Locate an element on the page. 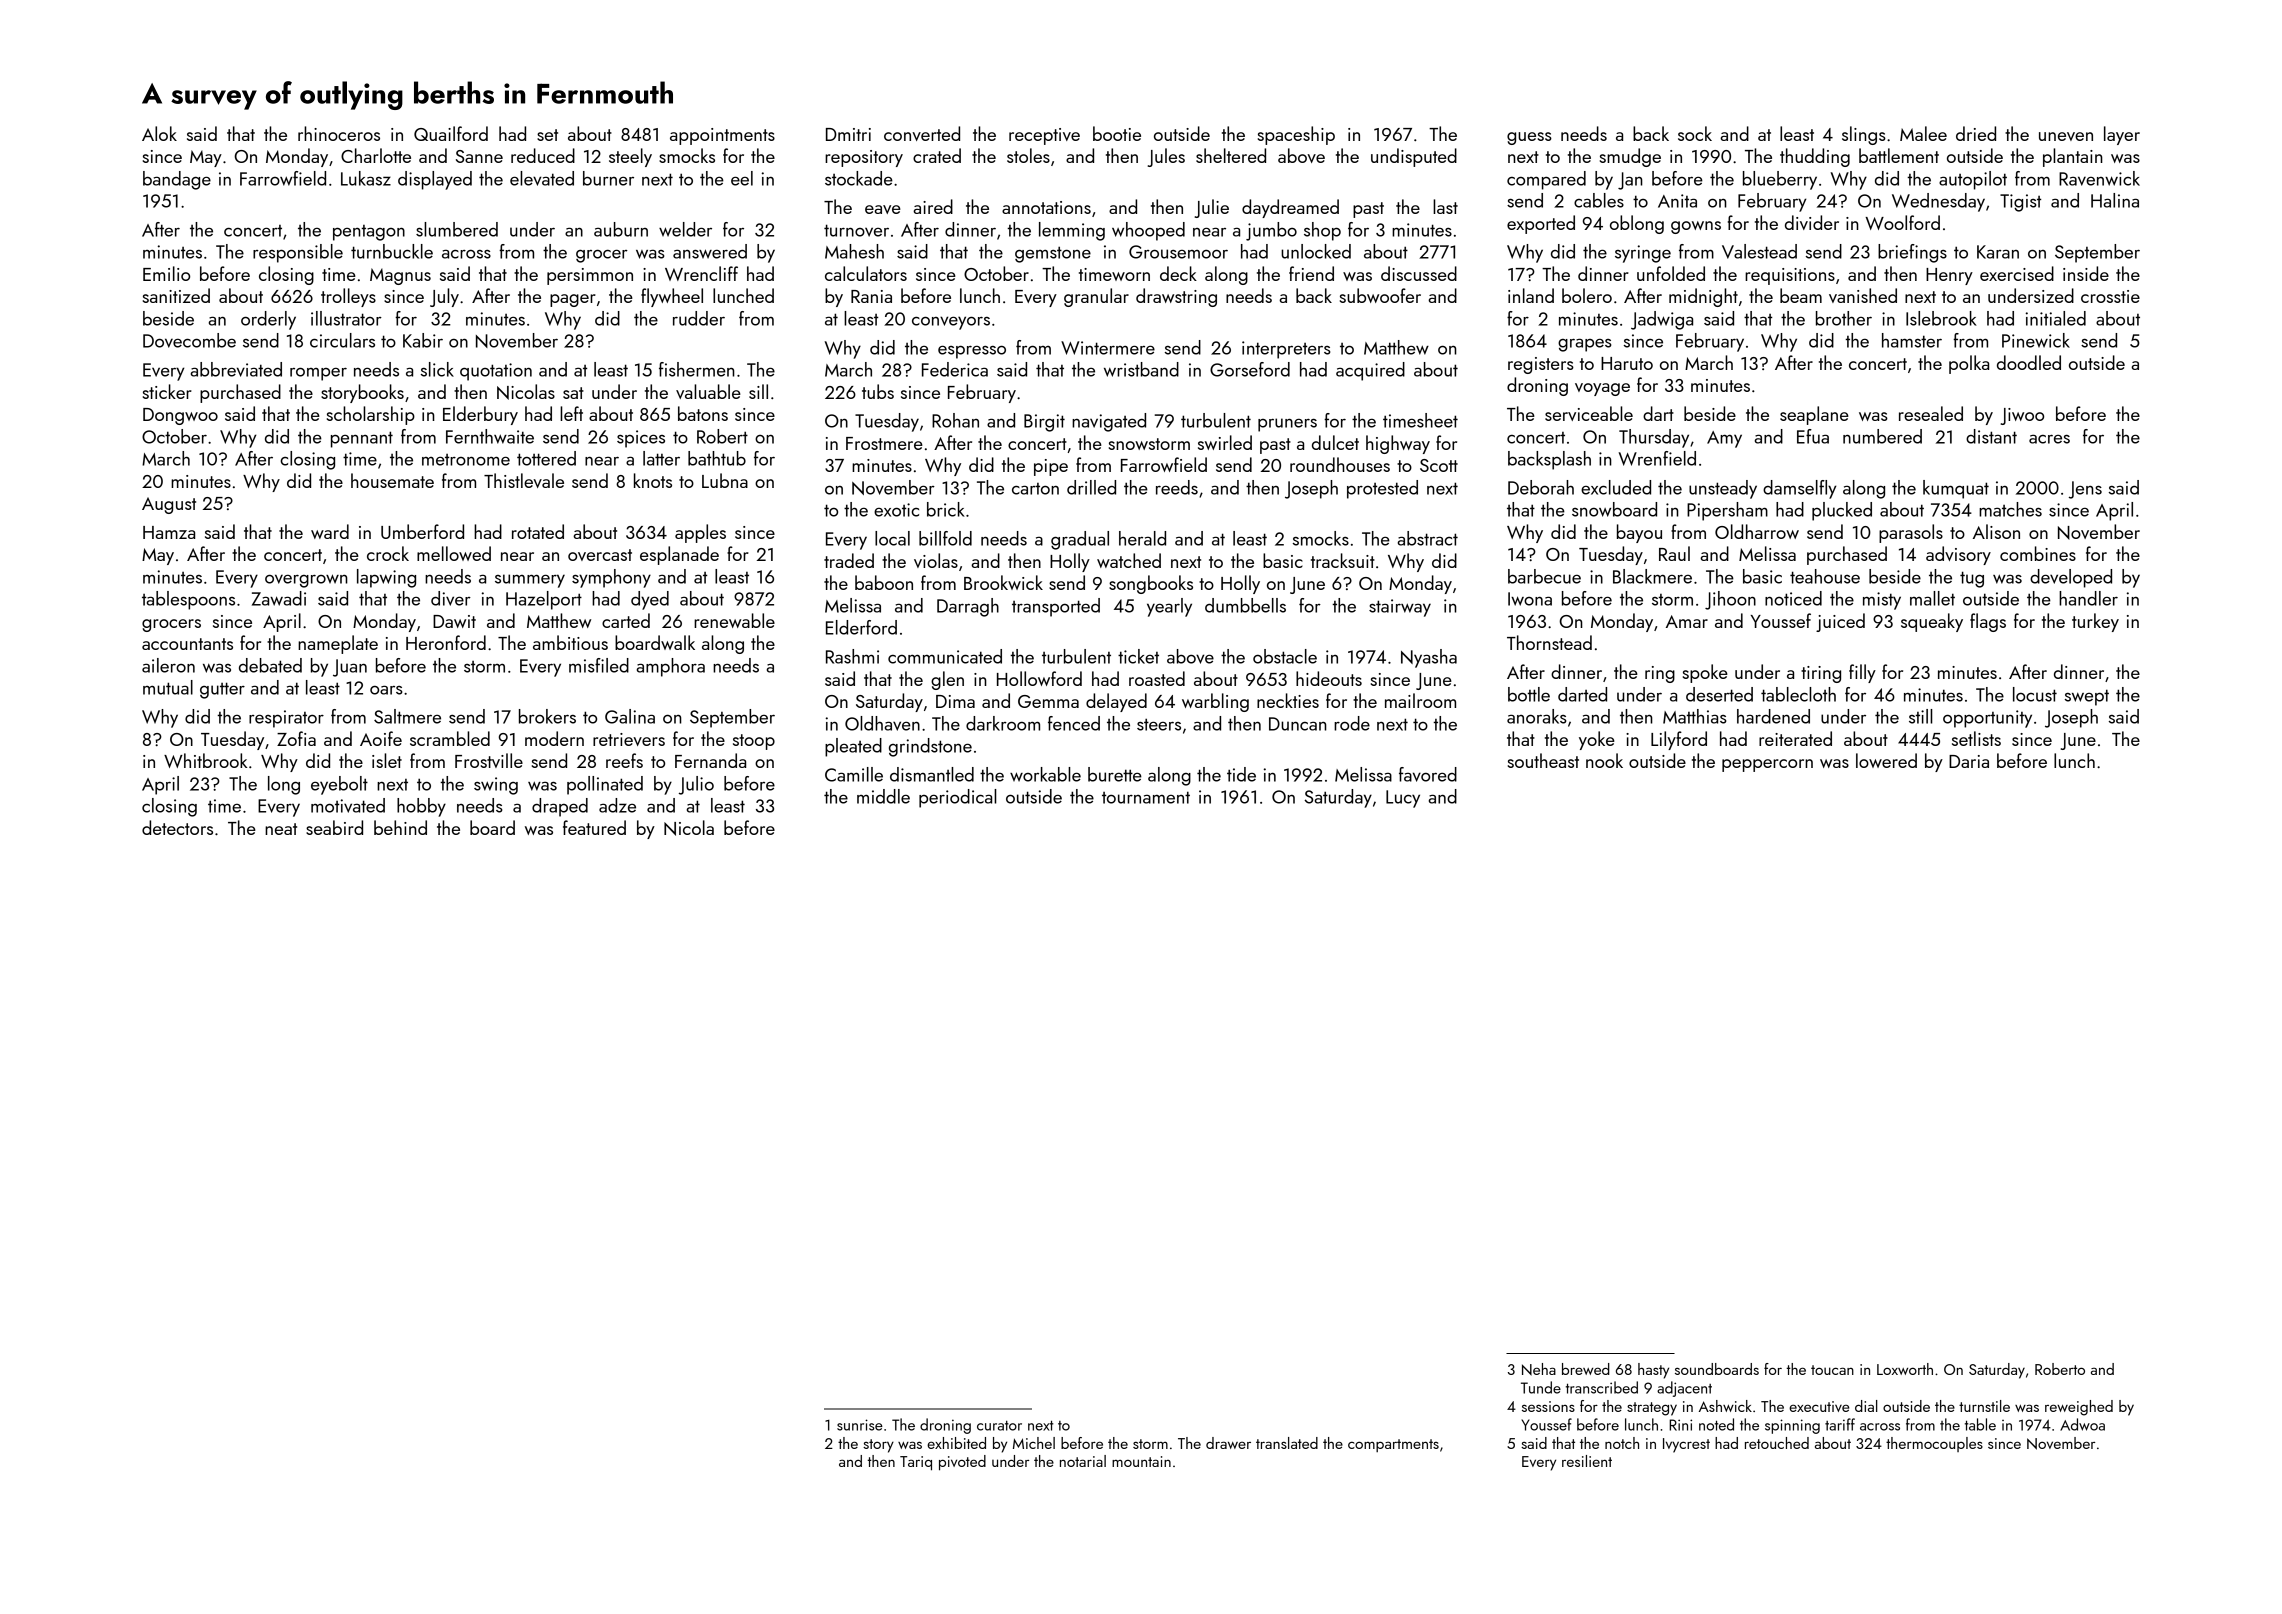 This document has height=1614, width=2282. guess is located at coordinates (1529, 138).
